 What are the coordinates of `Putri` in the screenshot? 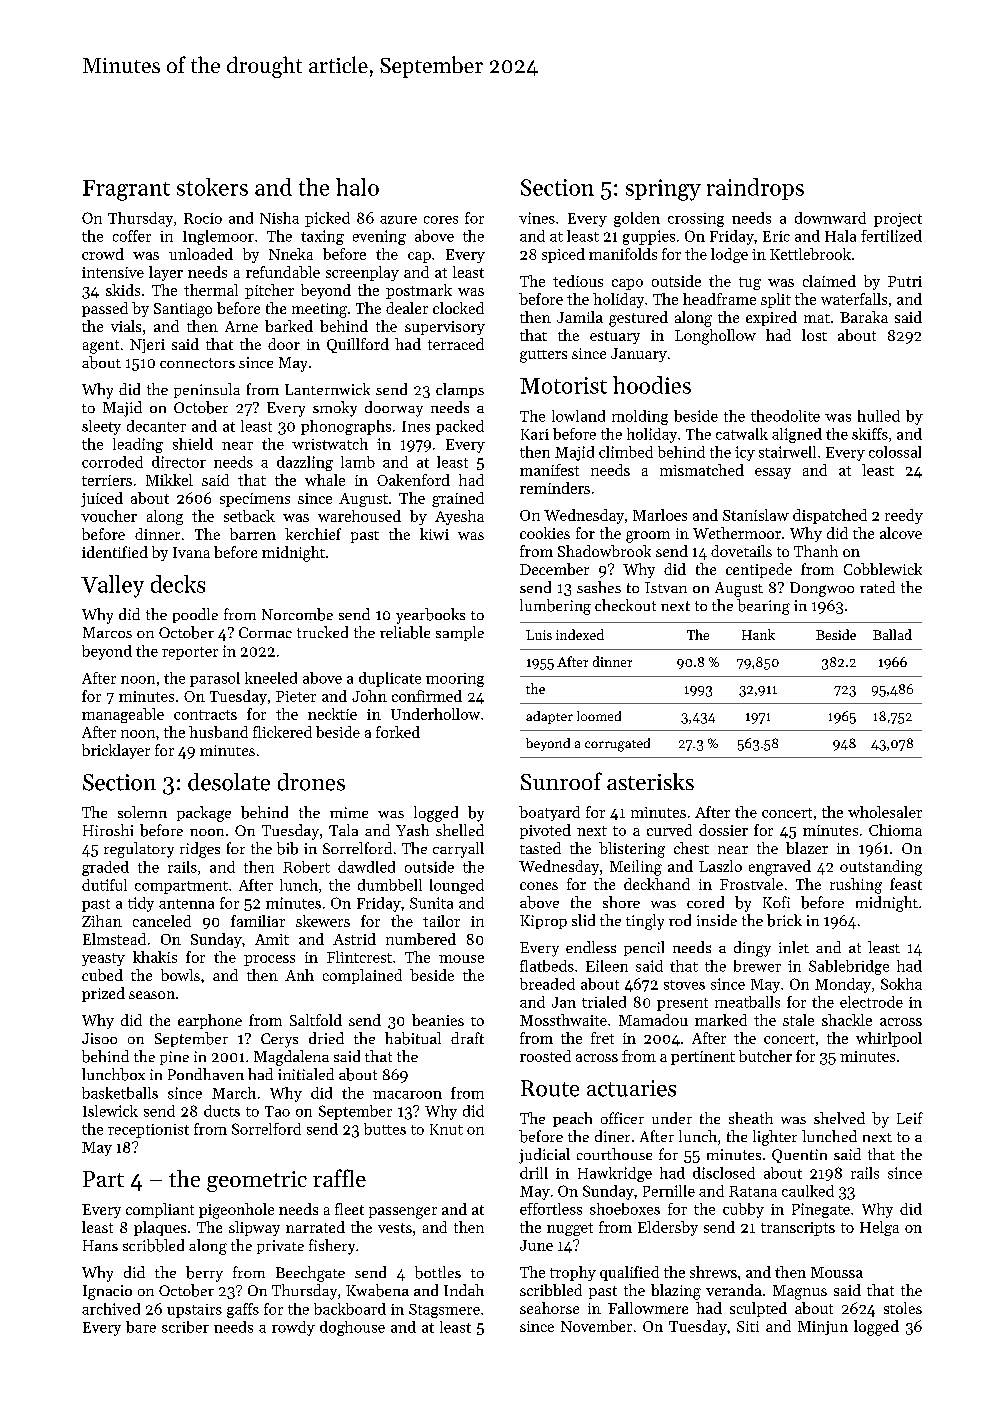 It's located at (905, 281).
